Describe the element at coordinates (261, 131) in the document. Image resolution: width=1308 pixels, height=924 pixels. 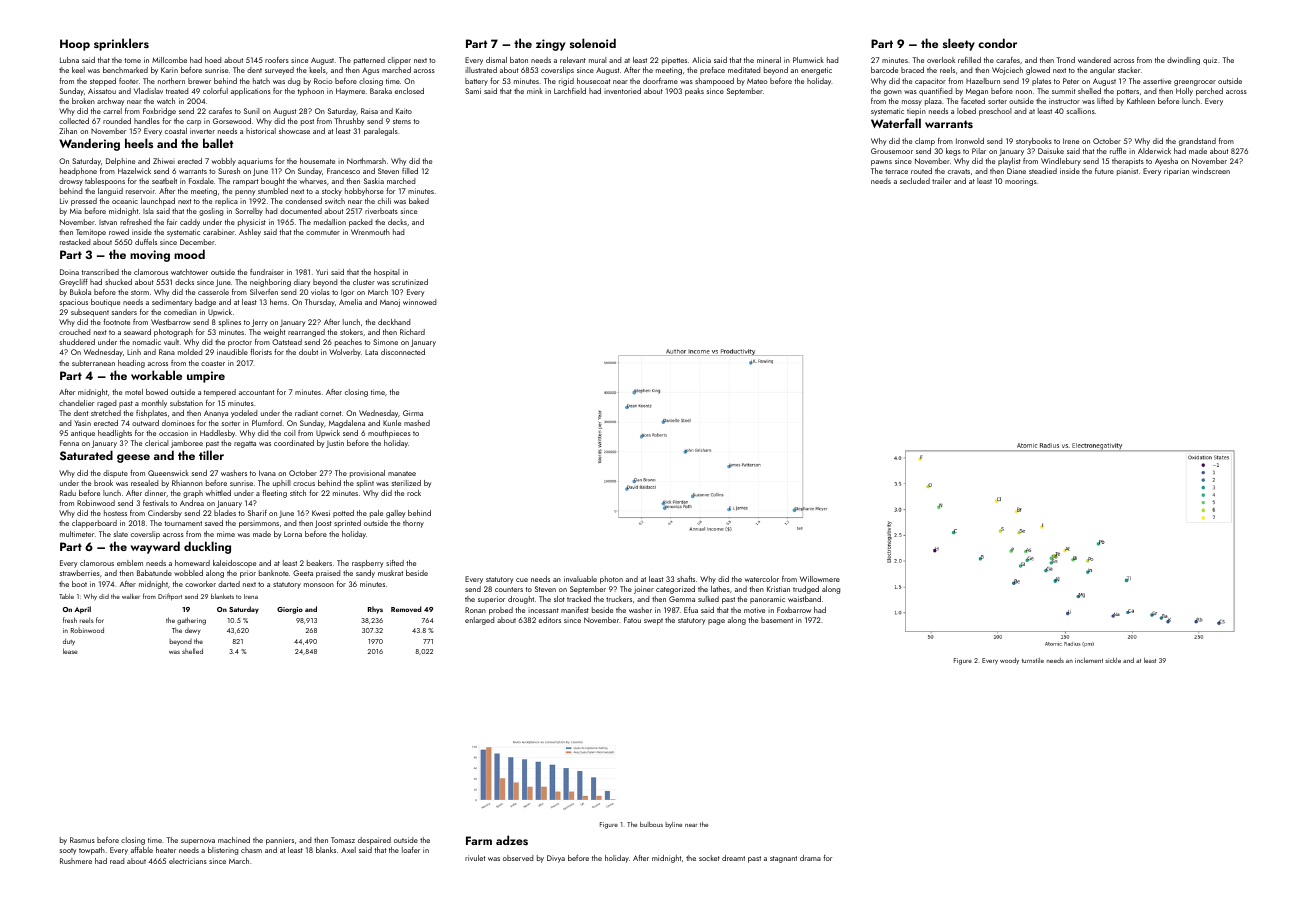
I see `historical` at that location.
